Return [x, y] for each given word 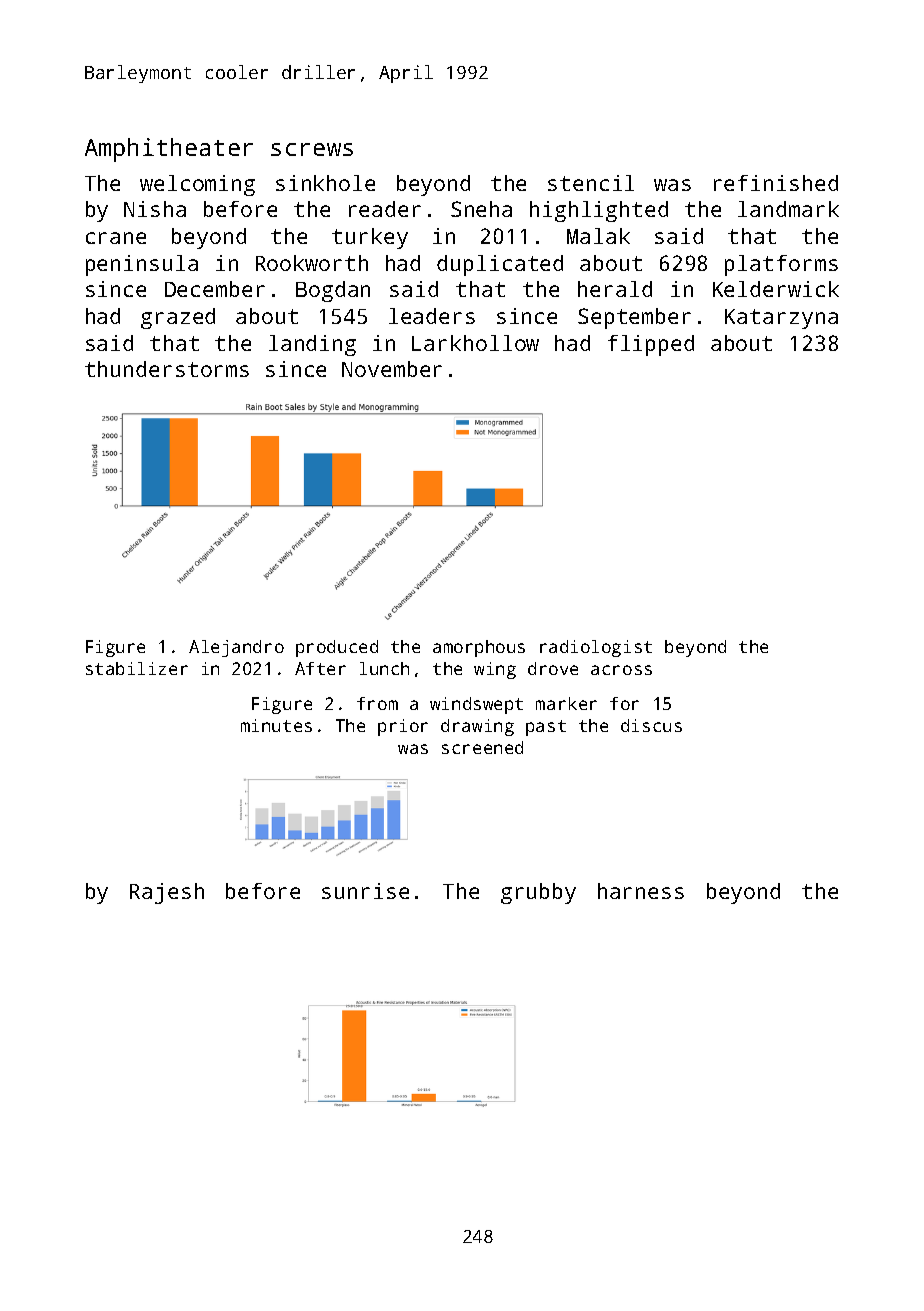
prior [403, 727]
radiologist [596, 648]
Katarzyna [781, 319]
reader [385, 209]
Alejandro [236, 648]
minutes [276, 725]
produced [337, 648]
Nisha [155, 209]
